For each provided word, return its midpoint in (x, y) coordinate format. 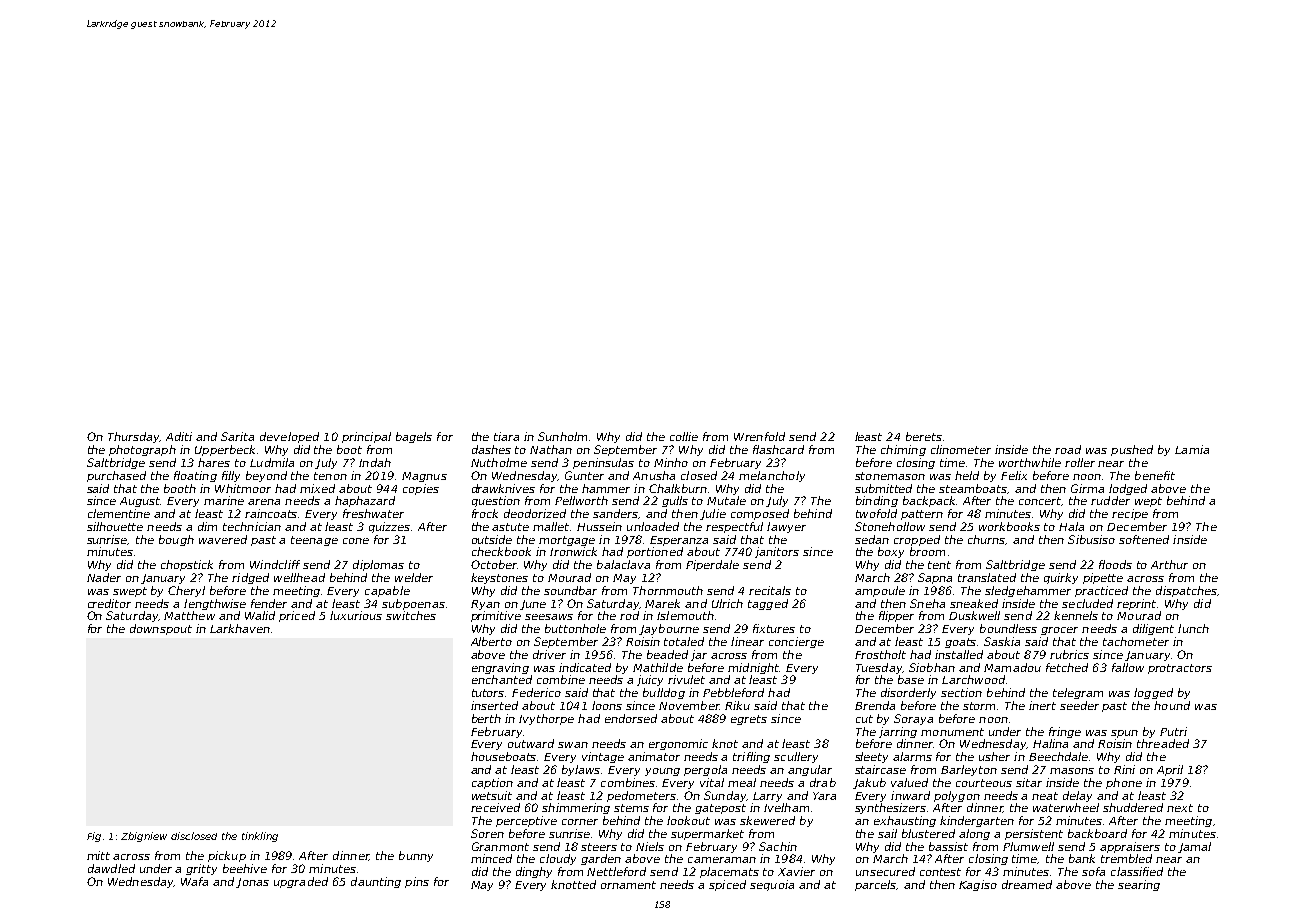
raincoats (271, 513)
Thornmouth (668, 590)
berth (486, 718)
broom (927, 551)
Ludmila (272, 462)
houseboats (504, 756)
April (1170, 770)
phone (1124, 783)
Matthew (189, 615)
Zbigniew (144, 837)
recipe (1130, 514)
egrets (749, 720)
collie (684, 436)
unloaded (653, 526)
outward (531, 743)
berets (924, 436)
